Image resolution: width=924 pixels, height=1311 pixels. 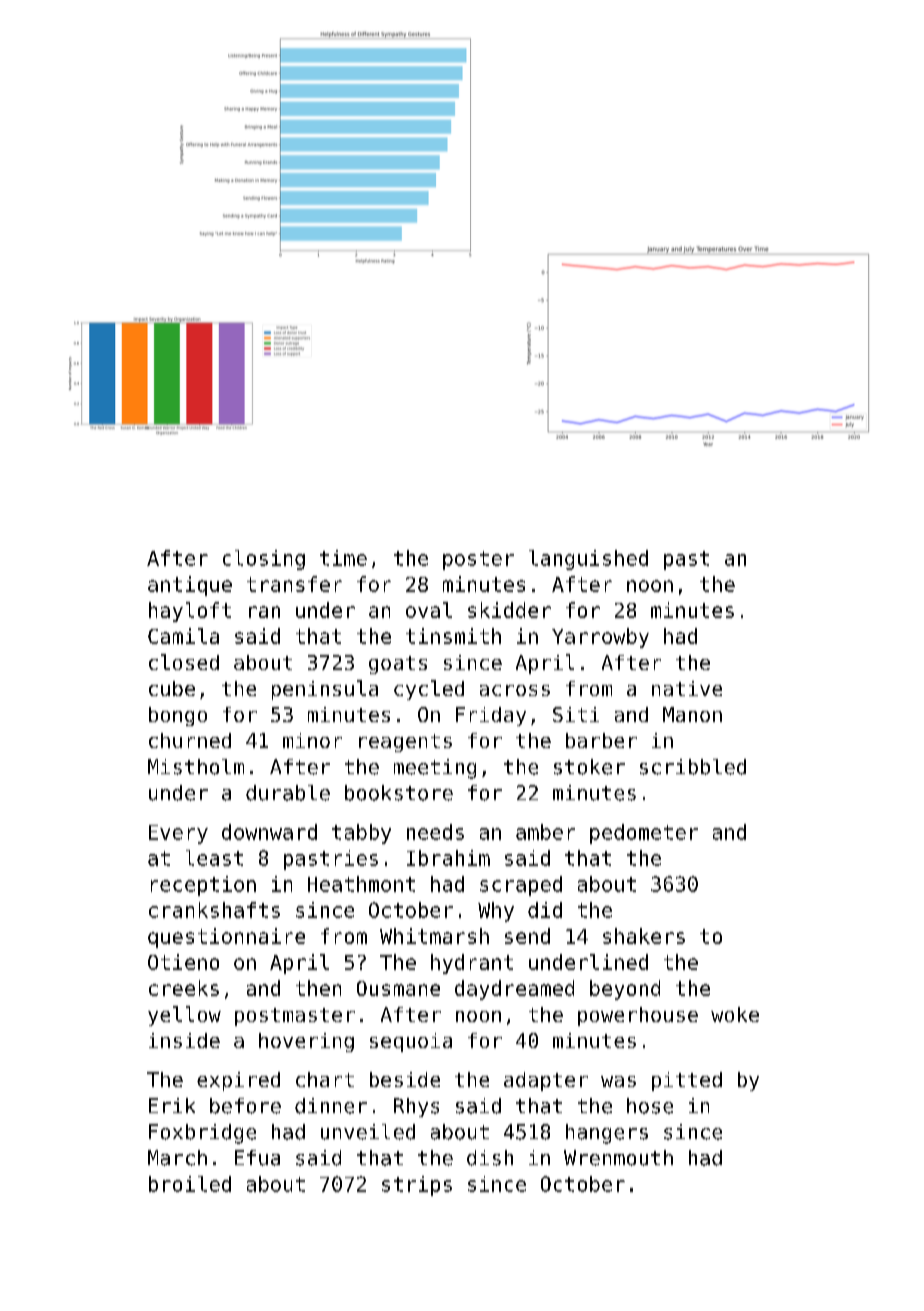 What do you see at coordinates (644, 936) in the screenshot?
I see `shakers` at bounding box center [644, 936].
